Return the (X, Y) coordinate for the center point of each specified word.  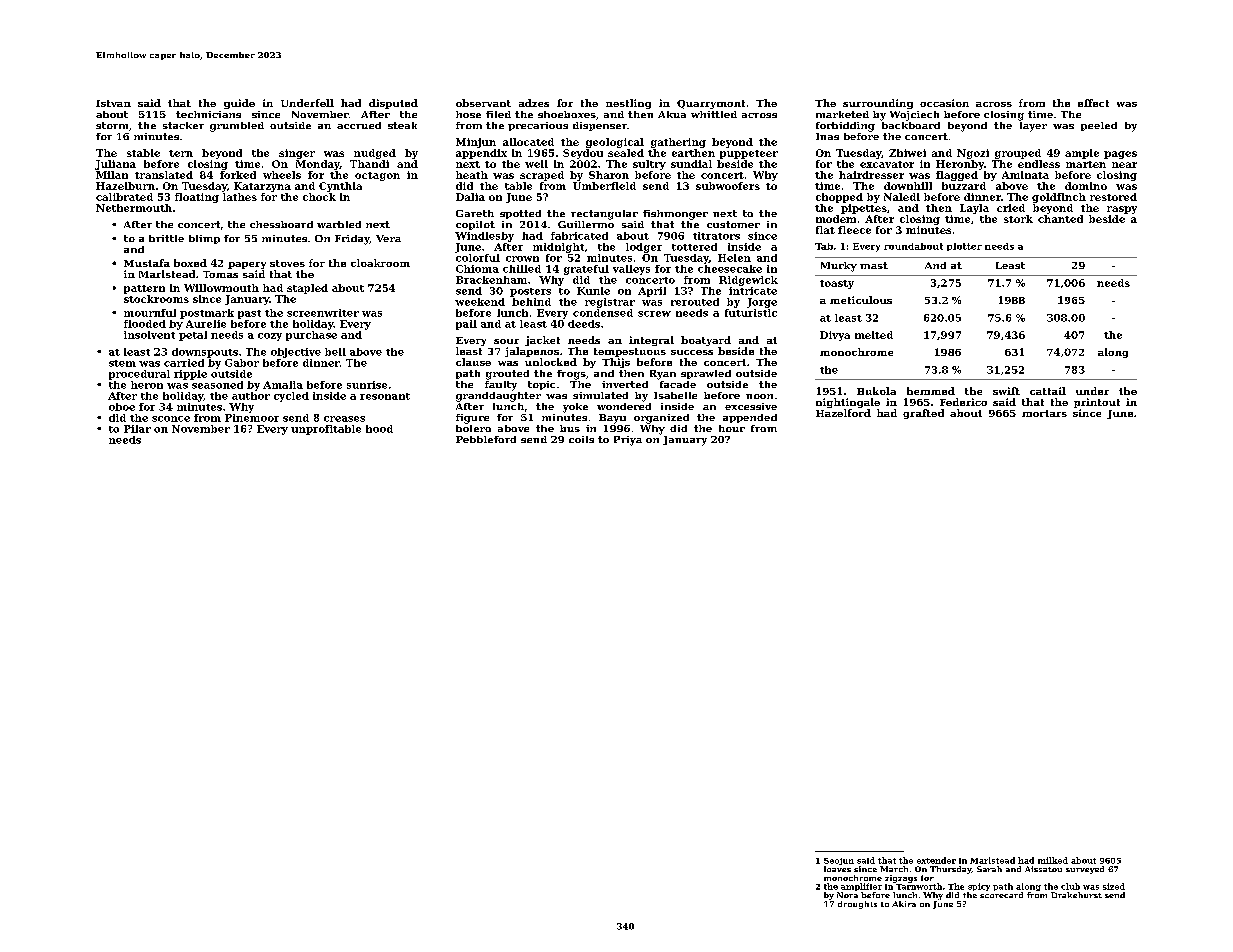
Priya (628, 441)
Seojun (839, 861)
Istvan (113, 103)
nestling (628, 104)
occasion (944, 103)
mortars (1044, 413)
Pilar (137, 429)
